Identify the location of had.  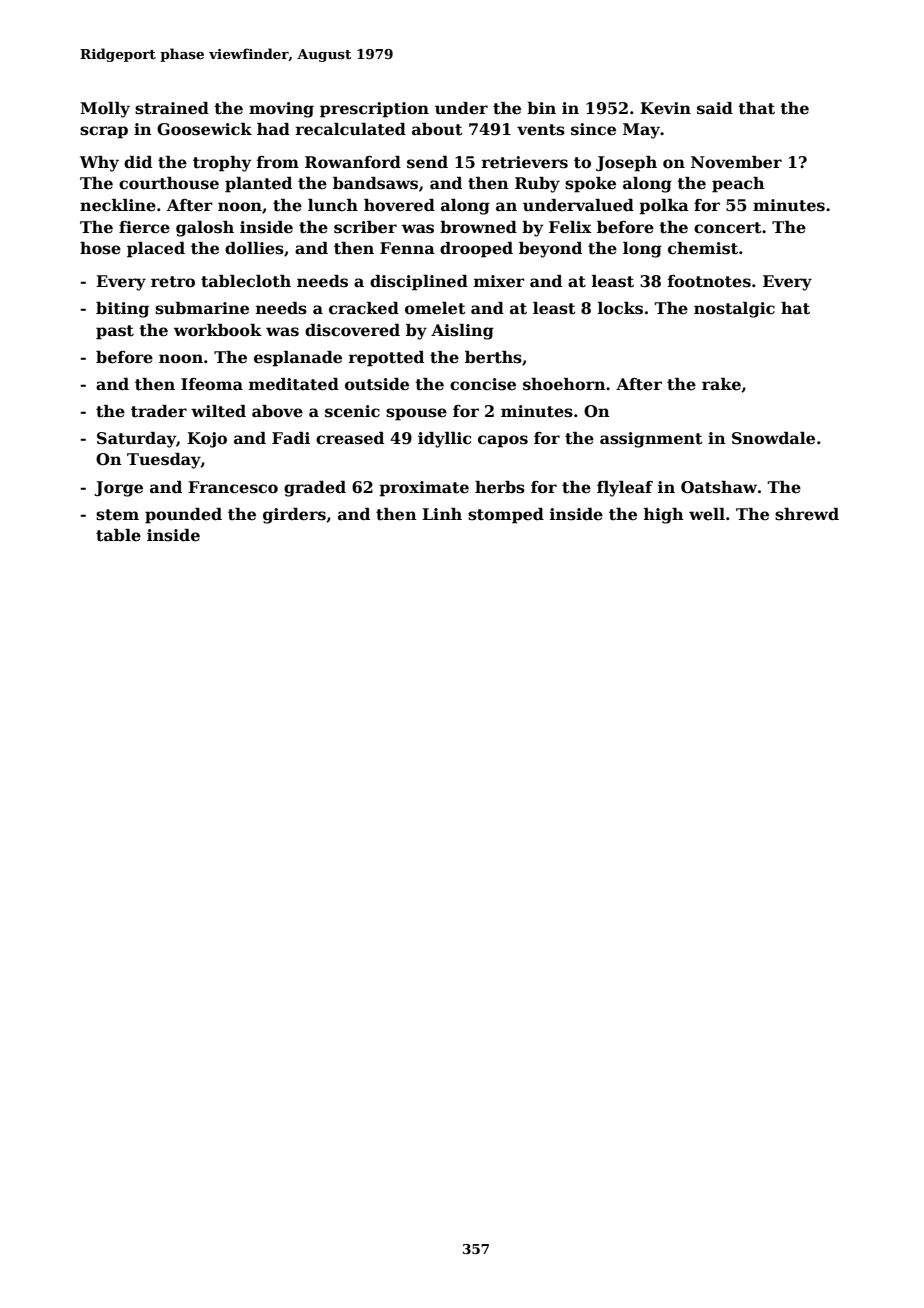
(273, 129).
